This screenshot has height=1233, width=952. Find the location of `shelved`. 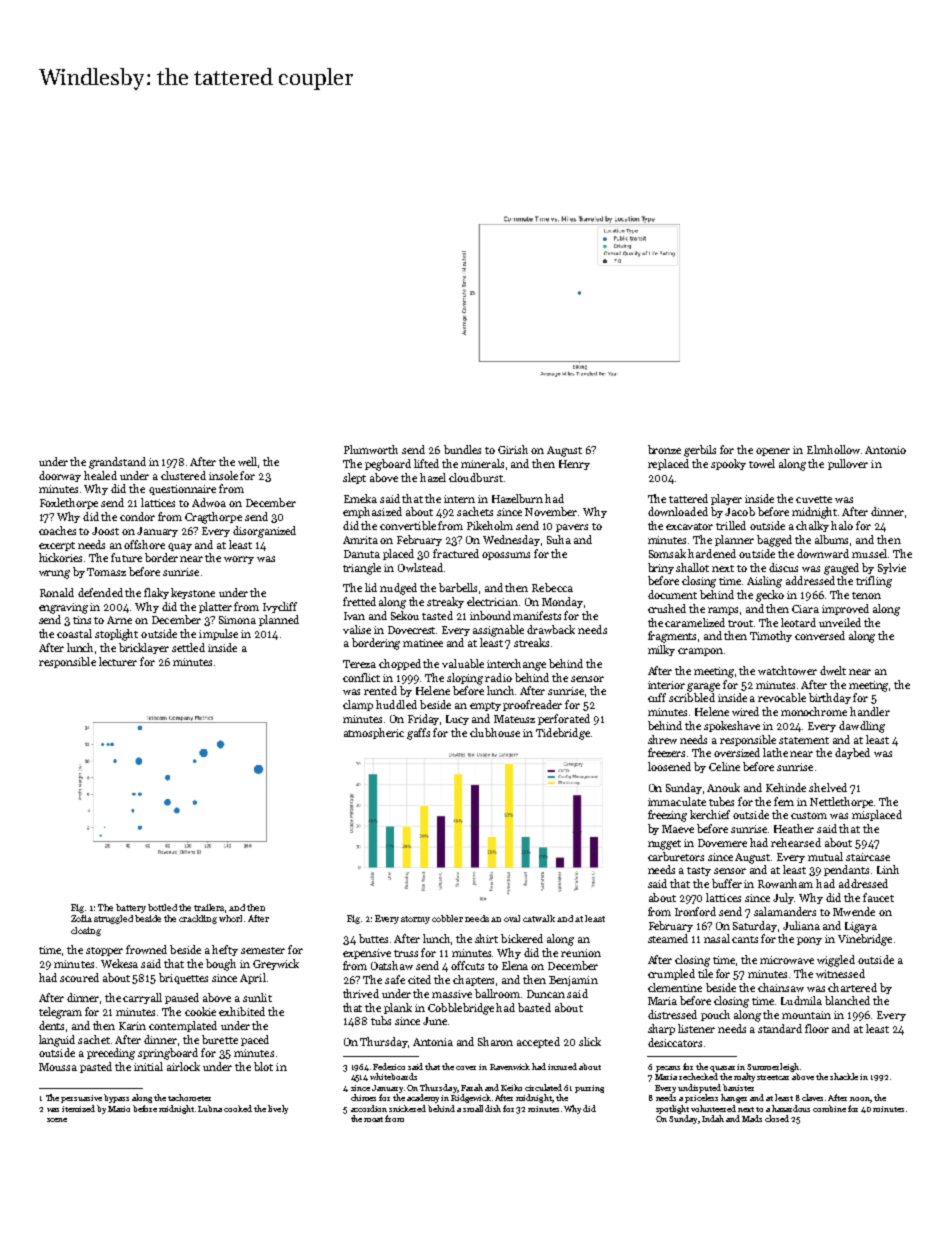

shelved is located at coordinates (828, 787).
